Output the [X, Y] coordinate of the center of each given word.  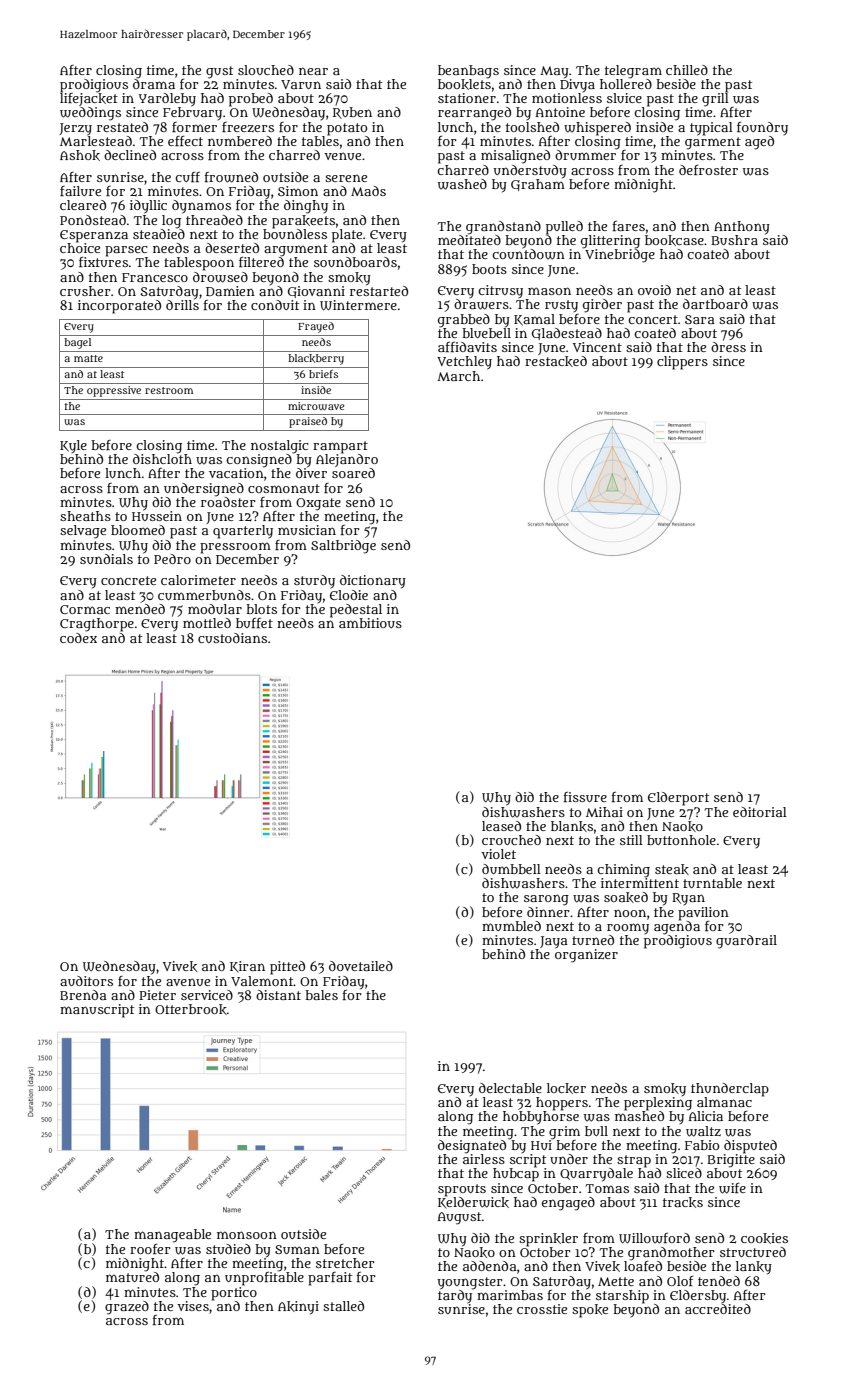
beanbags [468, 71]
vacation [236, 473]
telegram [633, 71]
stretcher [345, 1263]
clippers [682, 363]
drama [154, 83]
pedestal [356, 611]
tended [719, 1281]
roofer [150, 1249]
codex [78, 638]
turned [593, 940]
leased [501, 826]
